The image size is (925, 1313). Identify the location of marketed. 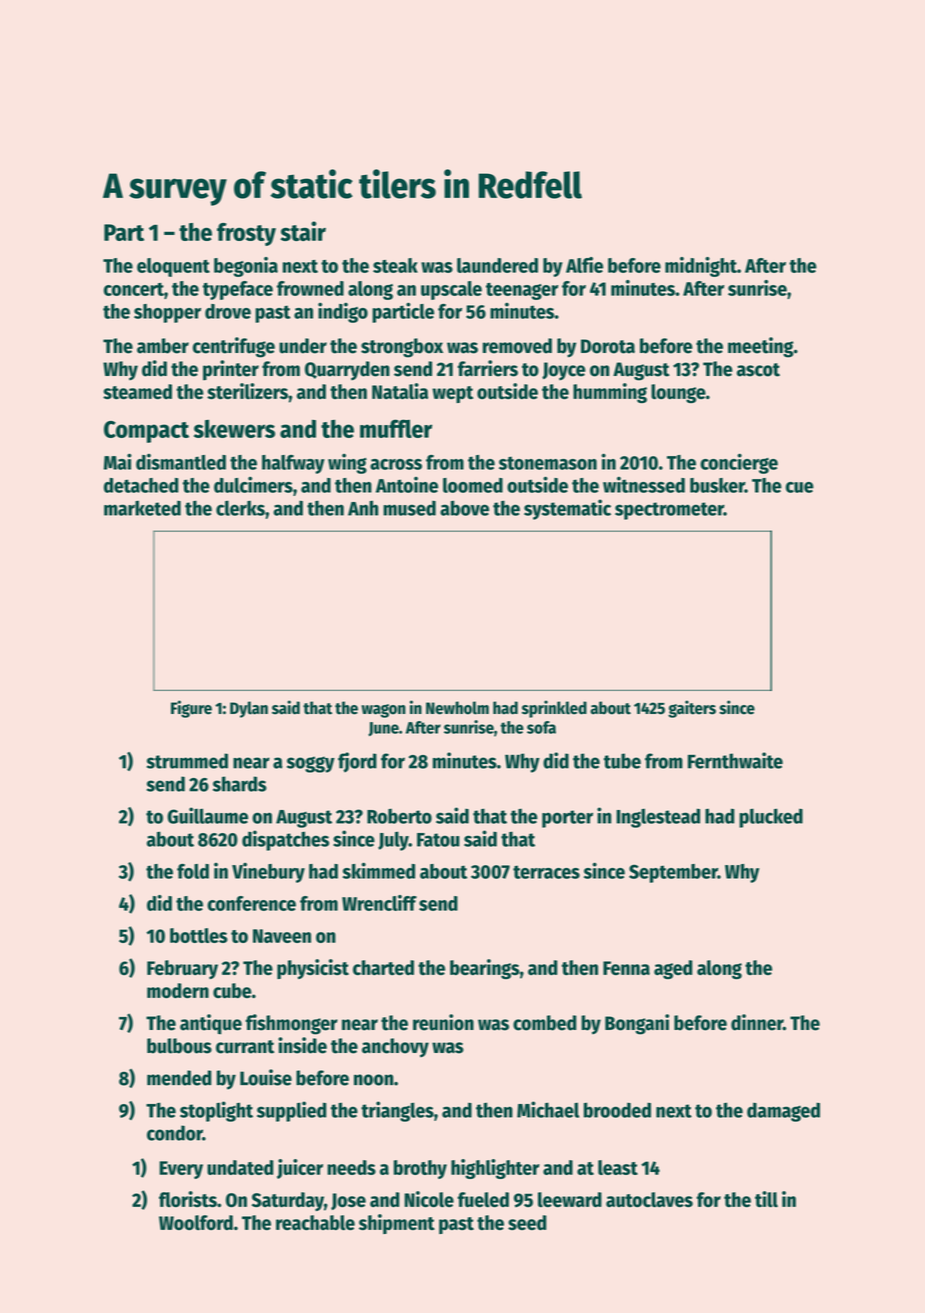
(142, 508).
